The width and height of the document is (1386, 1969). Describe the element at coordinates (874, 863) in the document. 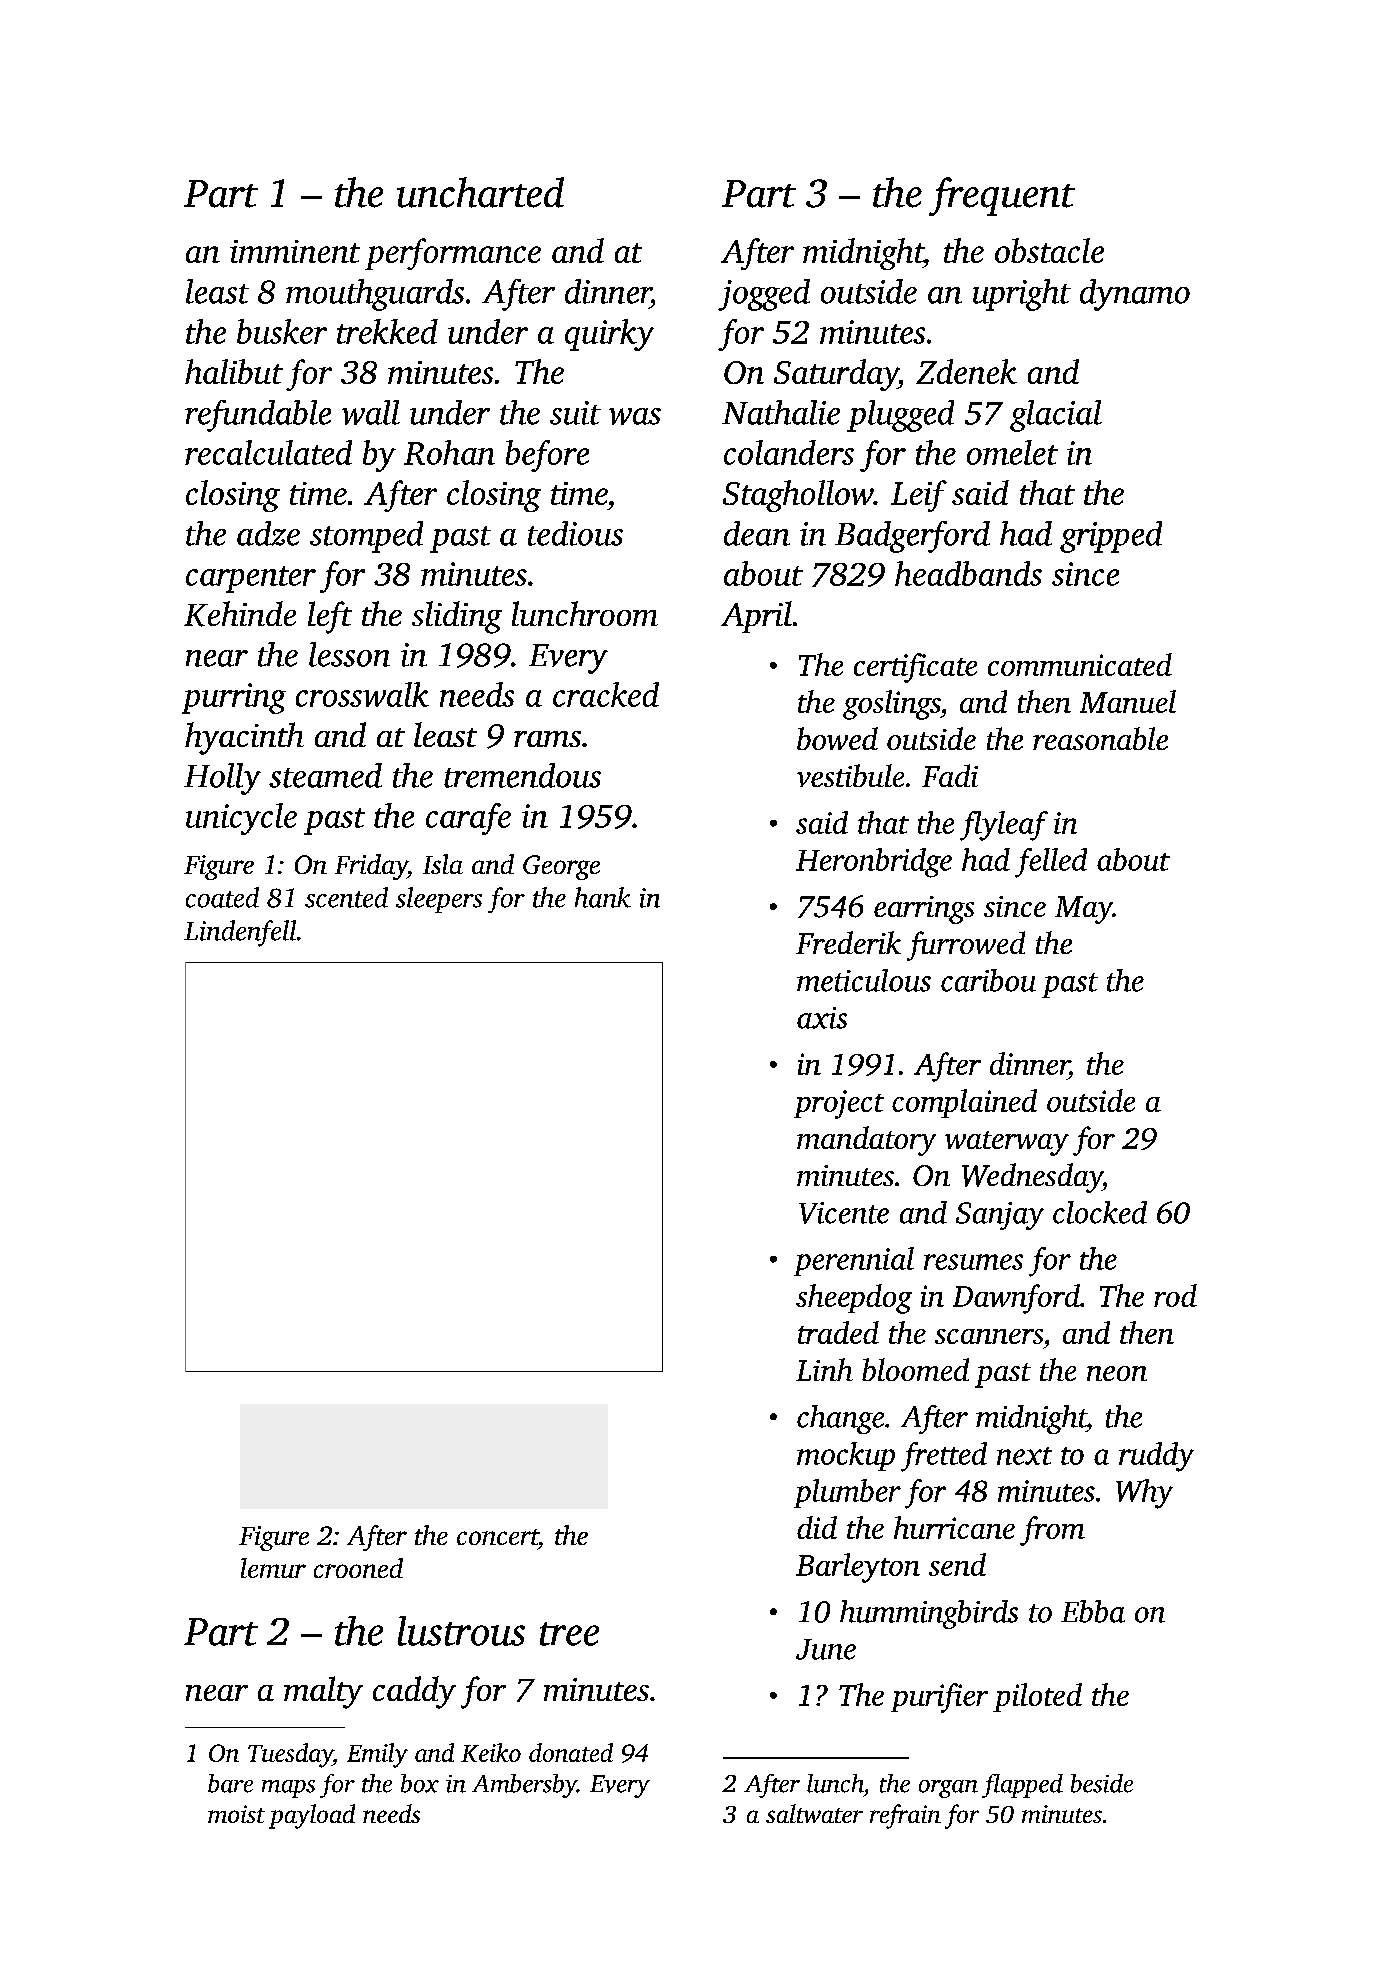

I see `Heronbridge` at that location.
